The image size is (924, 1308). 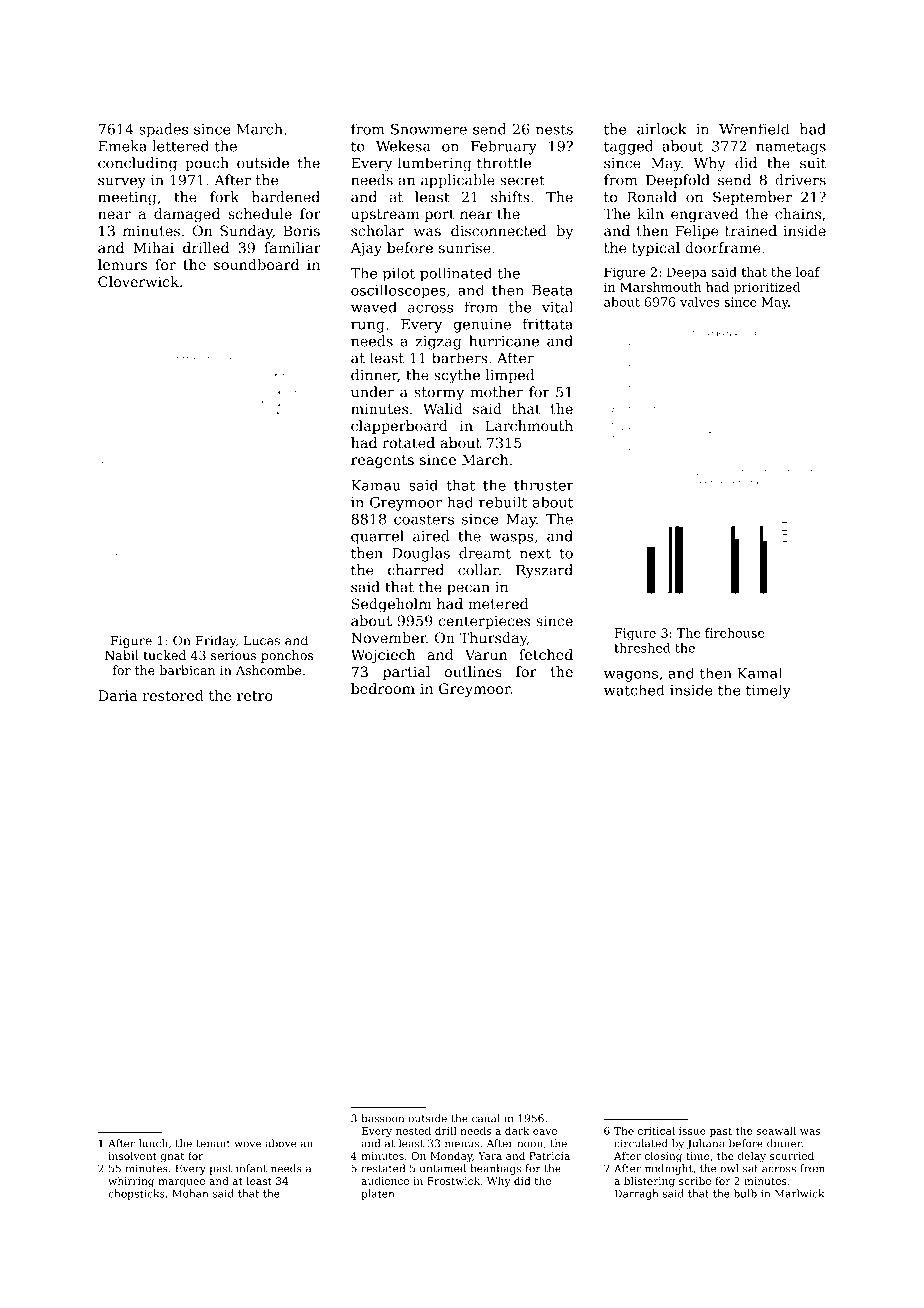 What do you see at coordinates (136, 1194) in the document?
I see `chopsticks` at bounding box center [136, 1194].
